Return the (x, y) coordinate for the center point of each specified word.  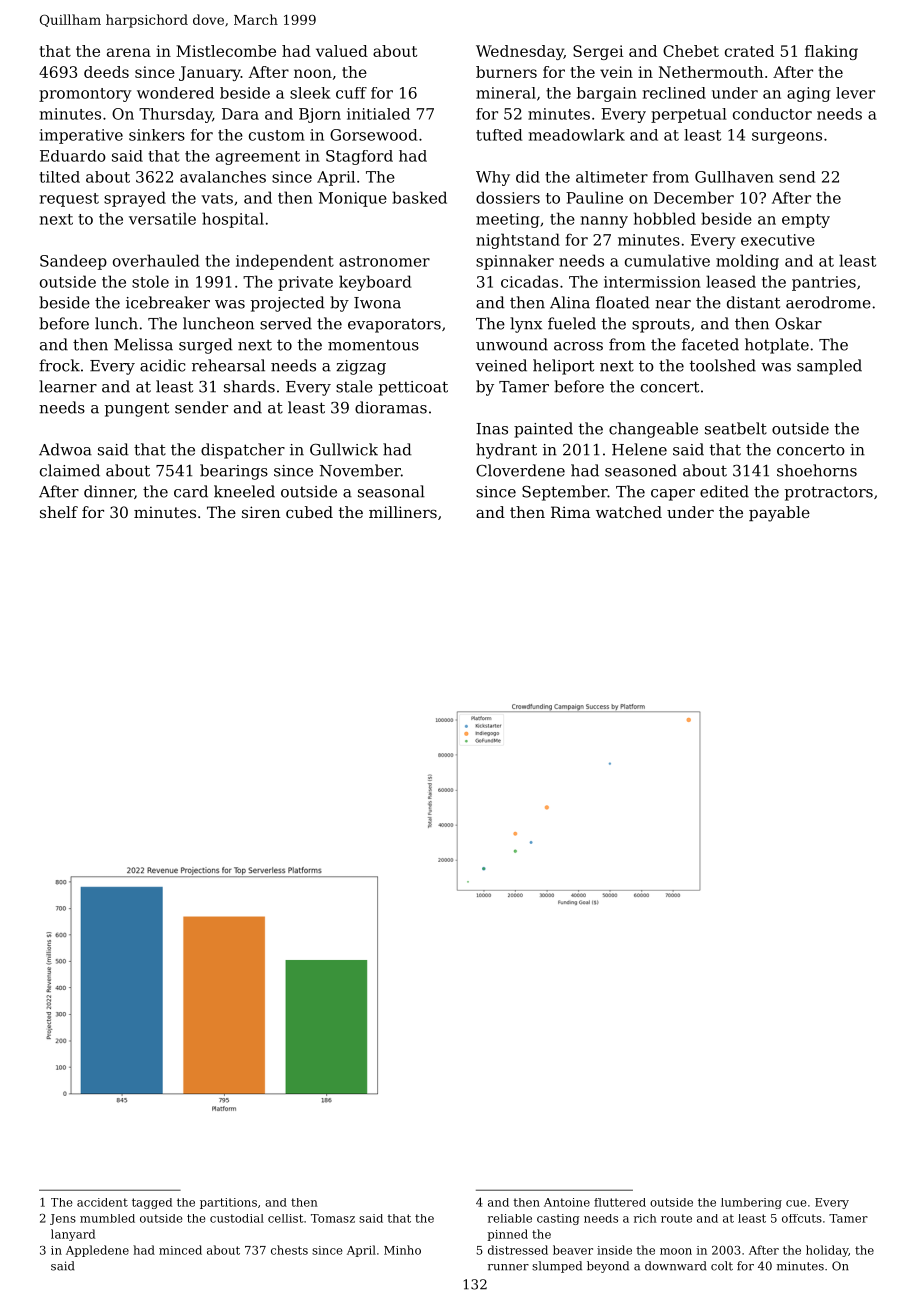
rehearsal (228, 365)
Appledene (97, 1251)
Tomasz (333, 1218)
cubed (309, 512)
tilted (59, 177)
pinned (508, 1235)
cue (796, 1203)
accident (102, 1202)
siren (261, 512)
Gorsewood (373, 135)
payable (779, 514)
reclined (674, 93)
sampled (829, 367)
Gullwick (344, 449)
